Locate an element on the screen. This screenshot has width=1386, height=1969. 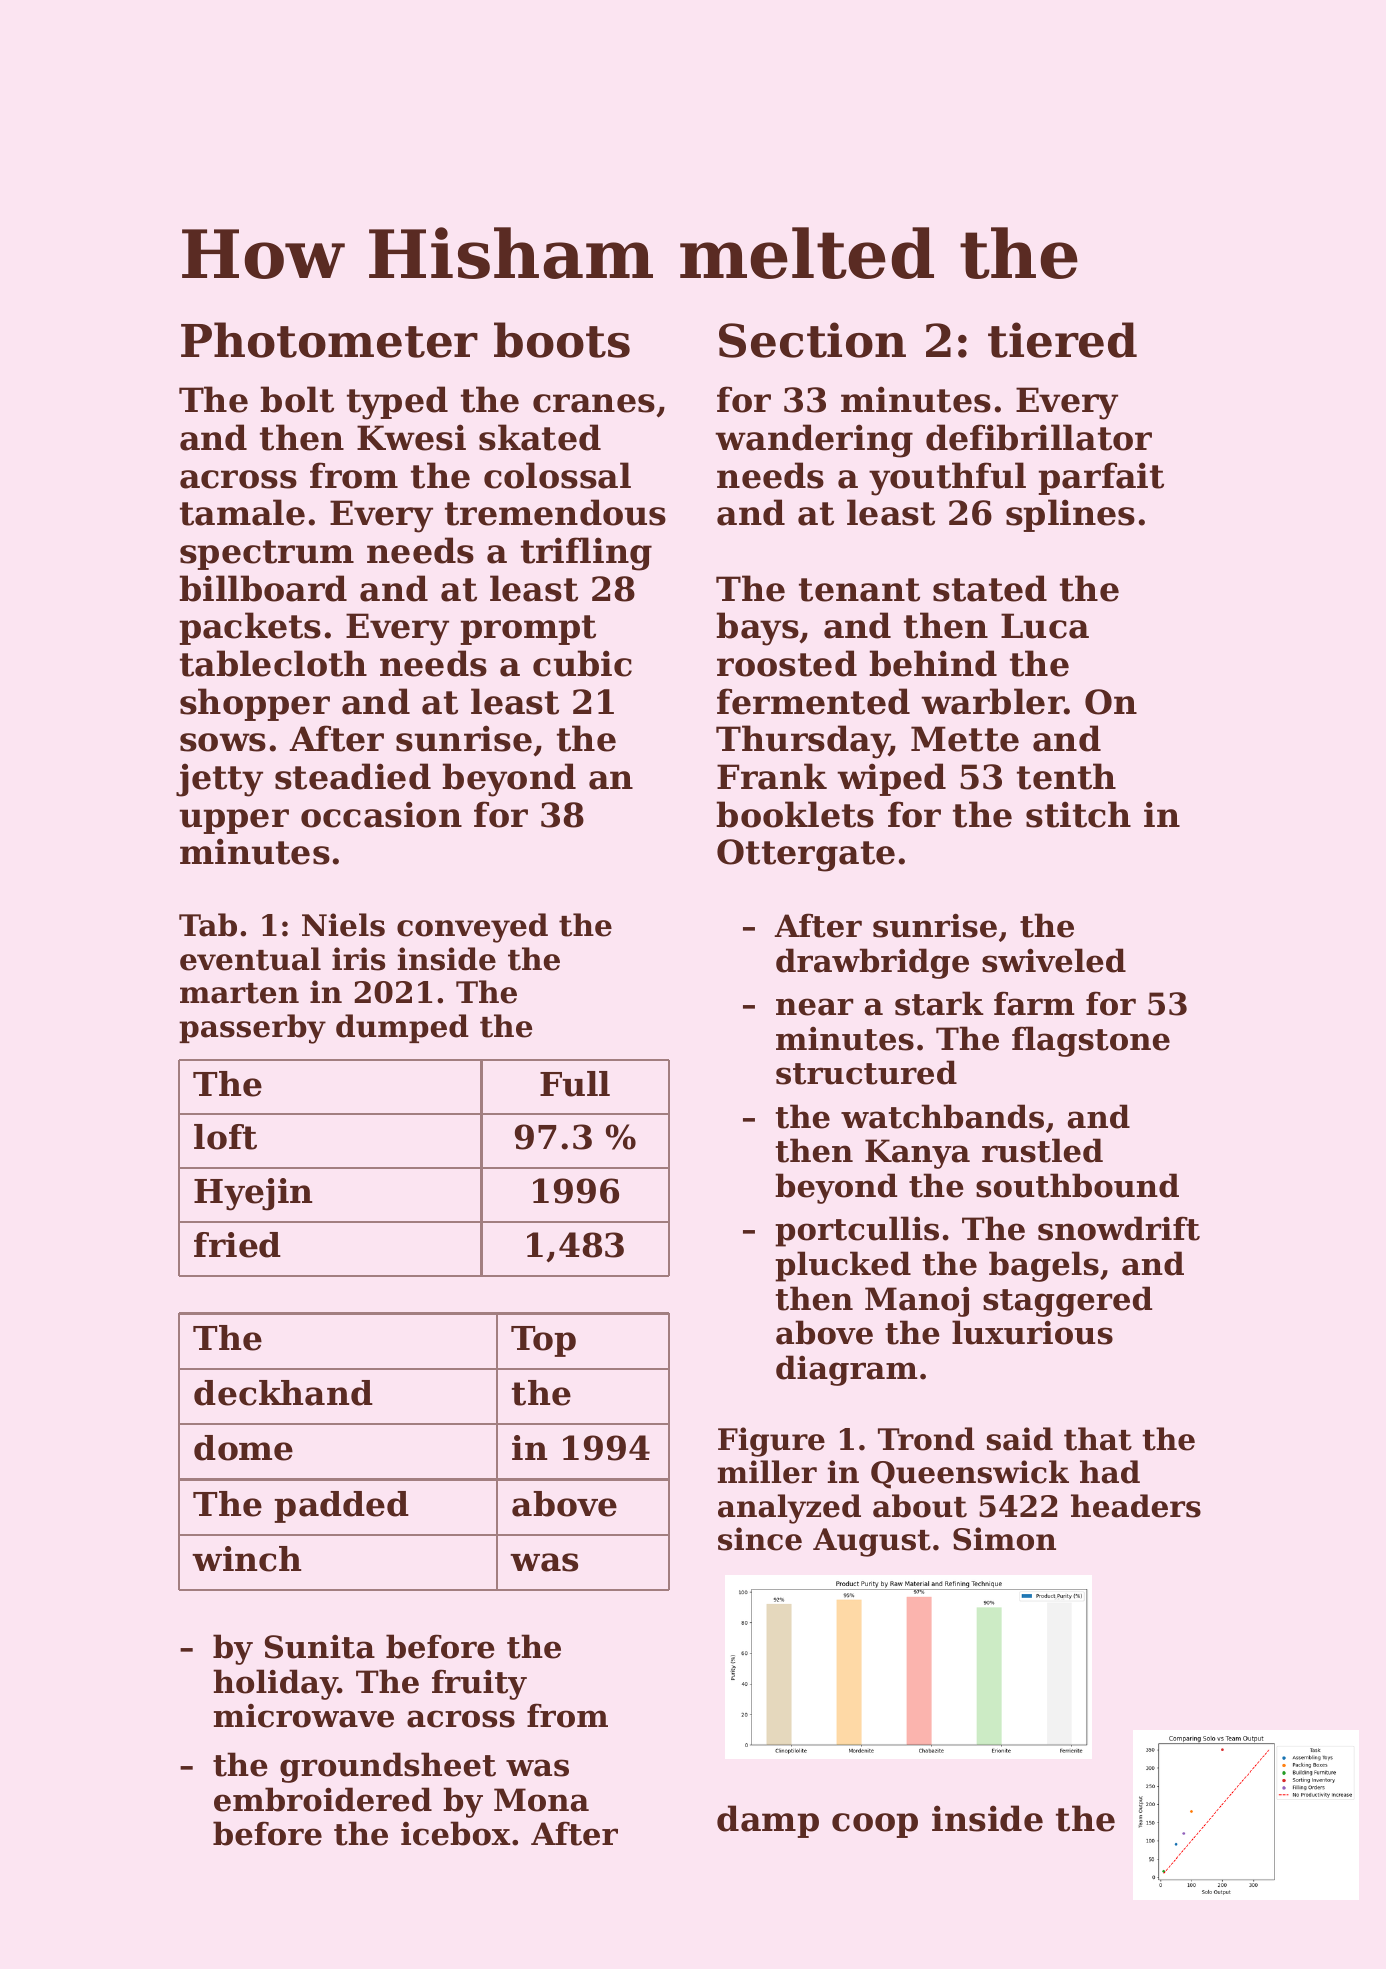
drawbridge is located at coordinates (872, 963).
